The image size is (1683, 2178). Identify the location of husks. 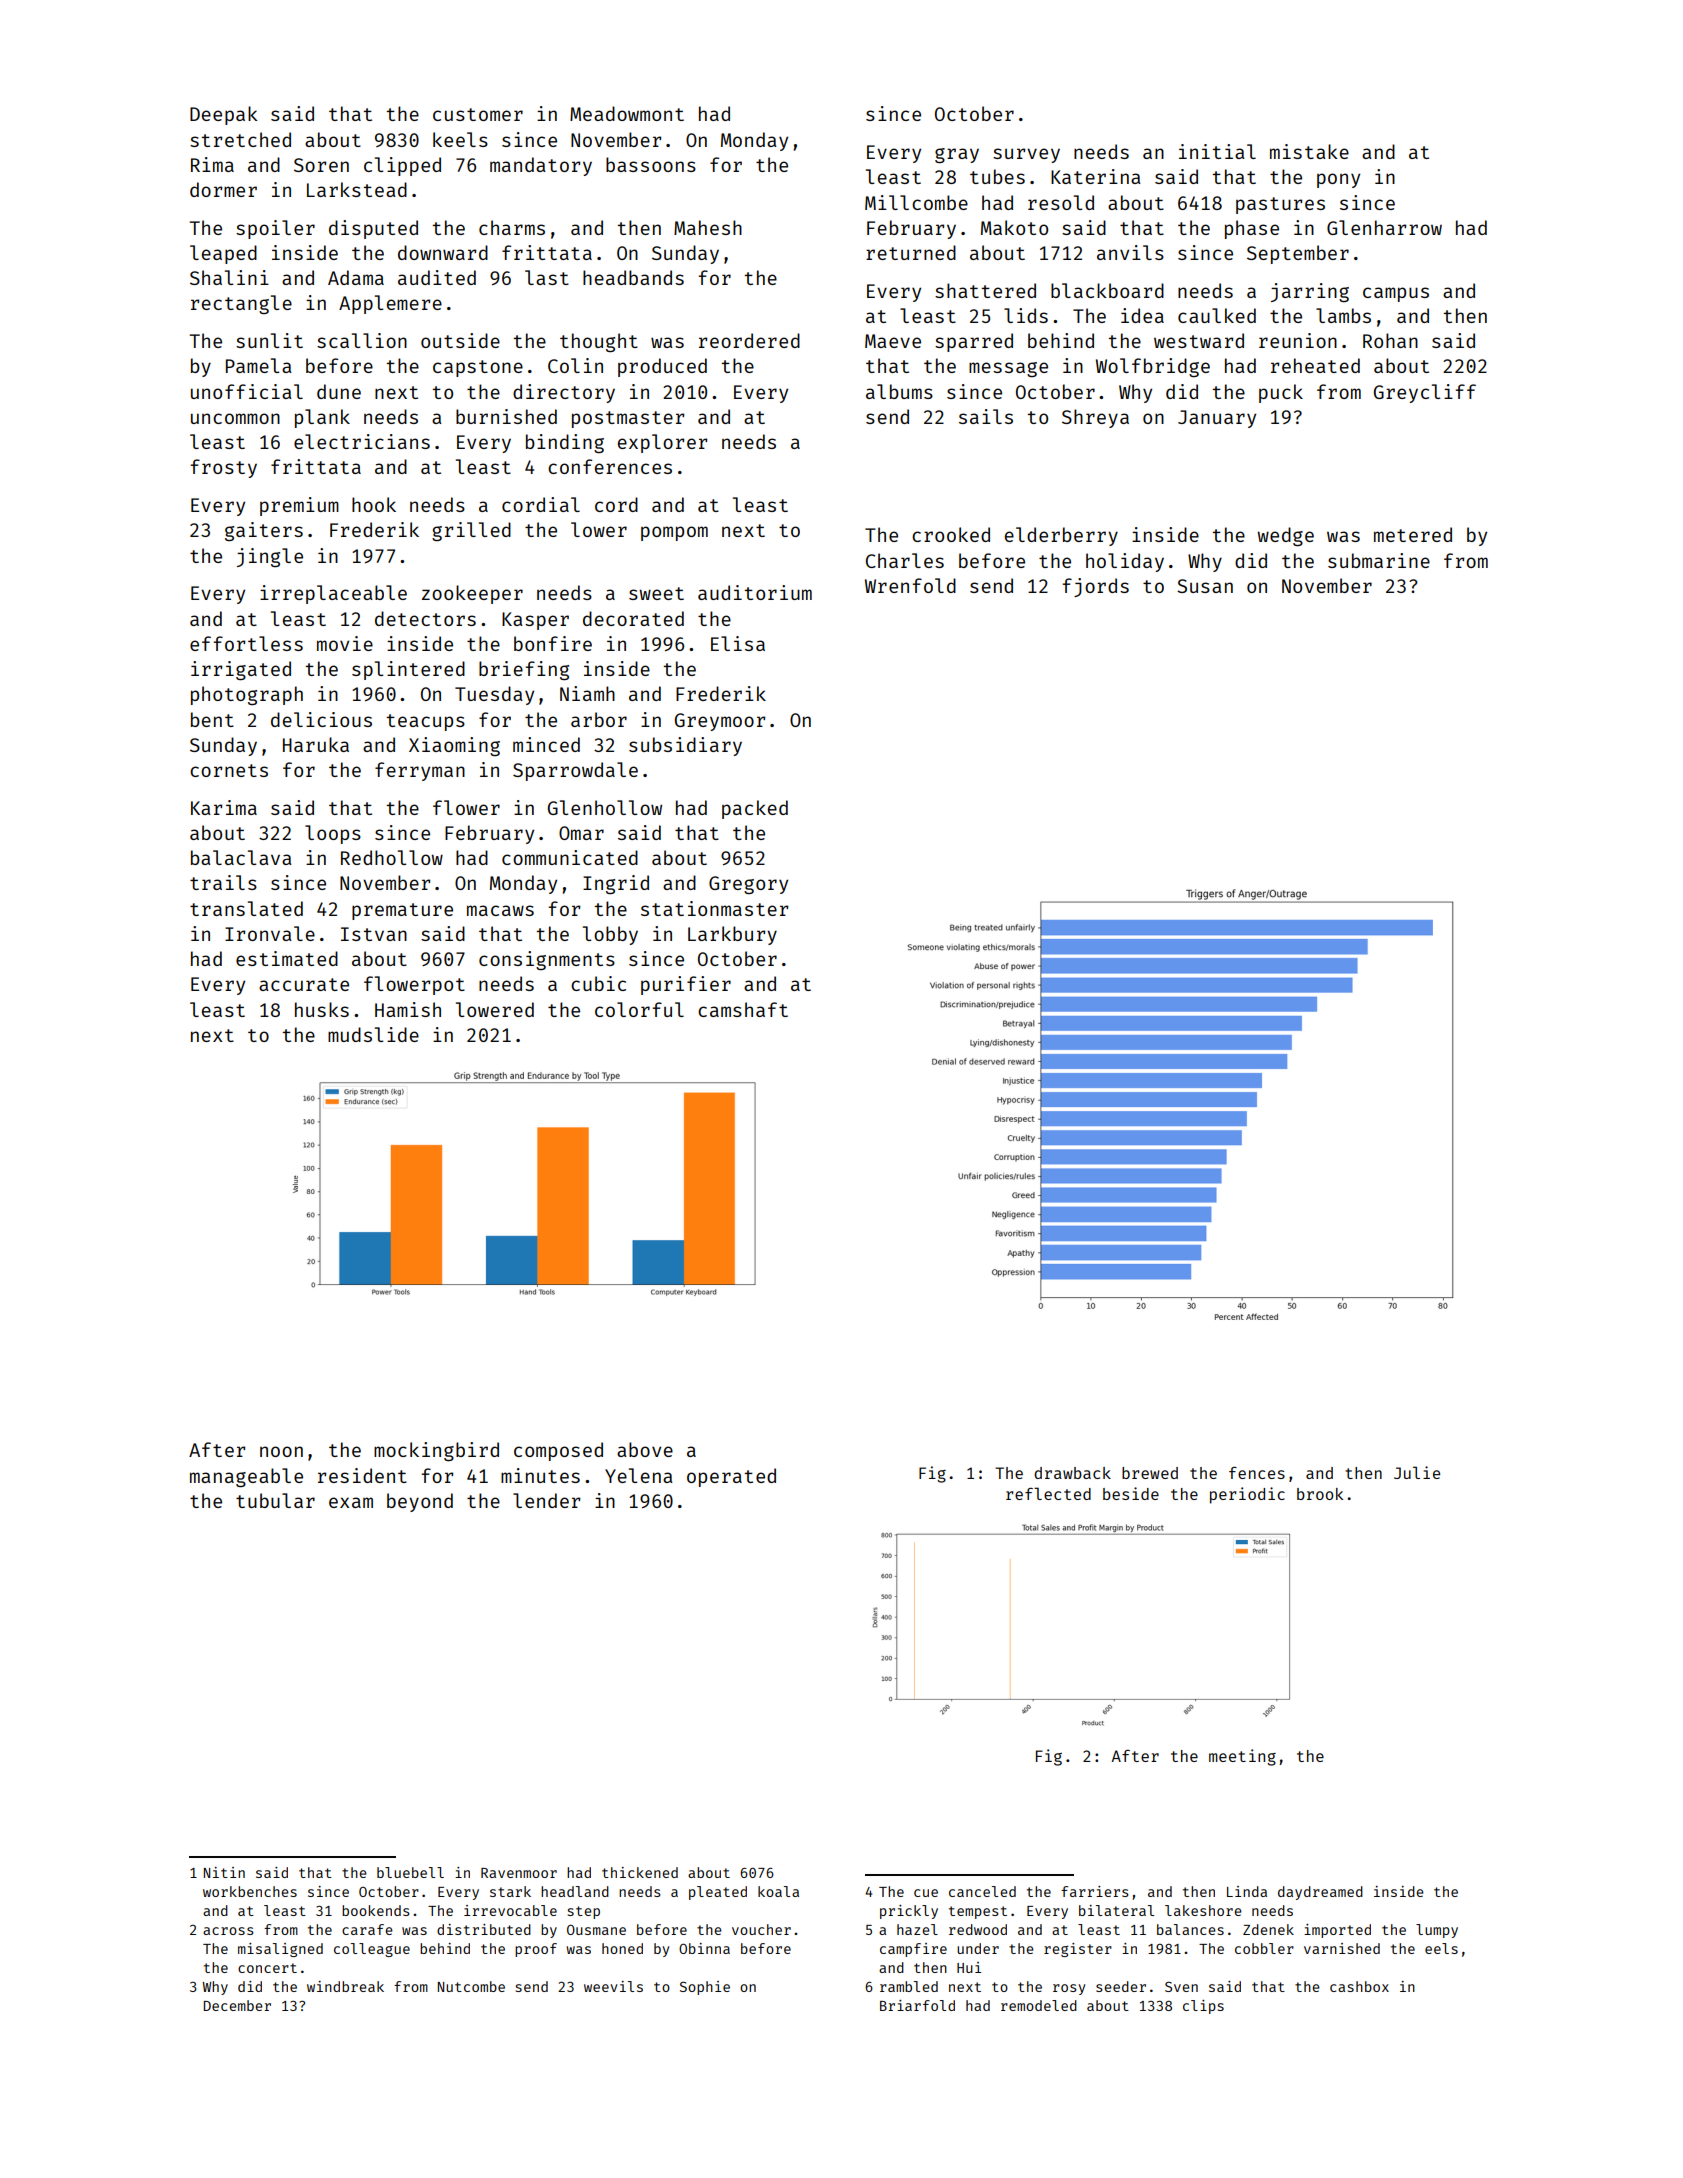
(322, 1009).
